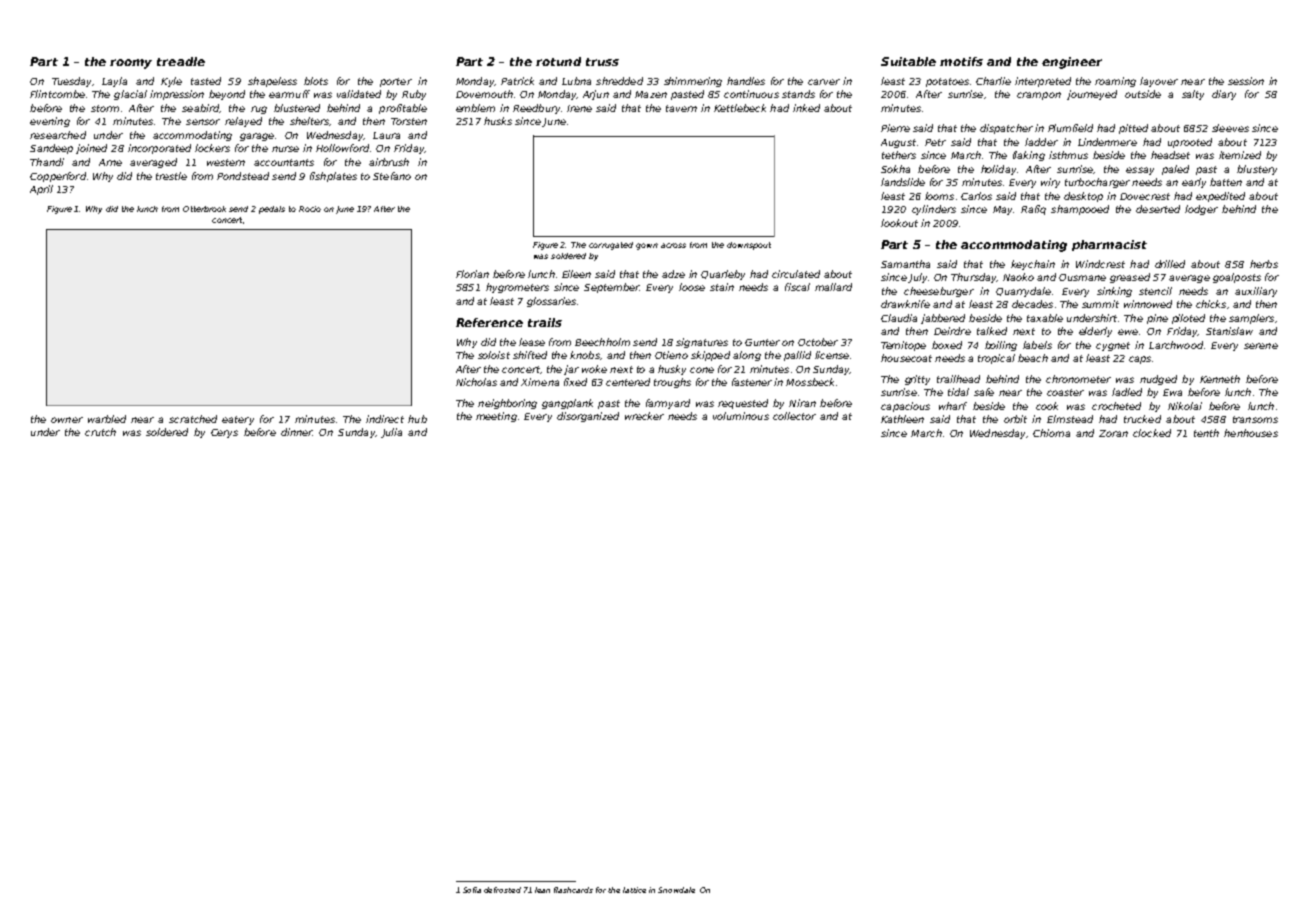  Describe the element at coordinates (1051, 433) in the document. I see `Chioma` at that location.
